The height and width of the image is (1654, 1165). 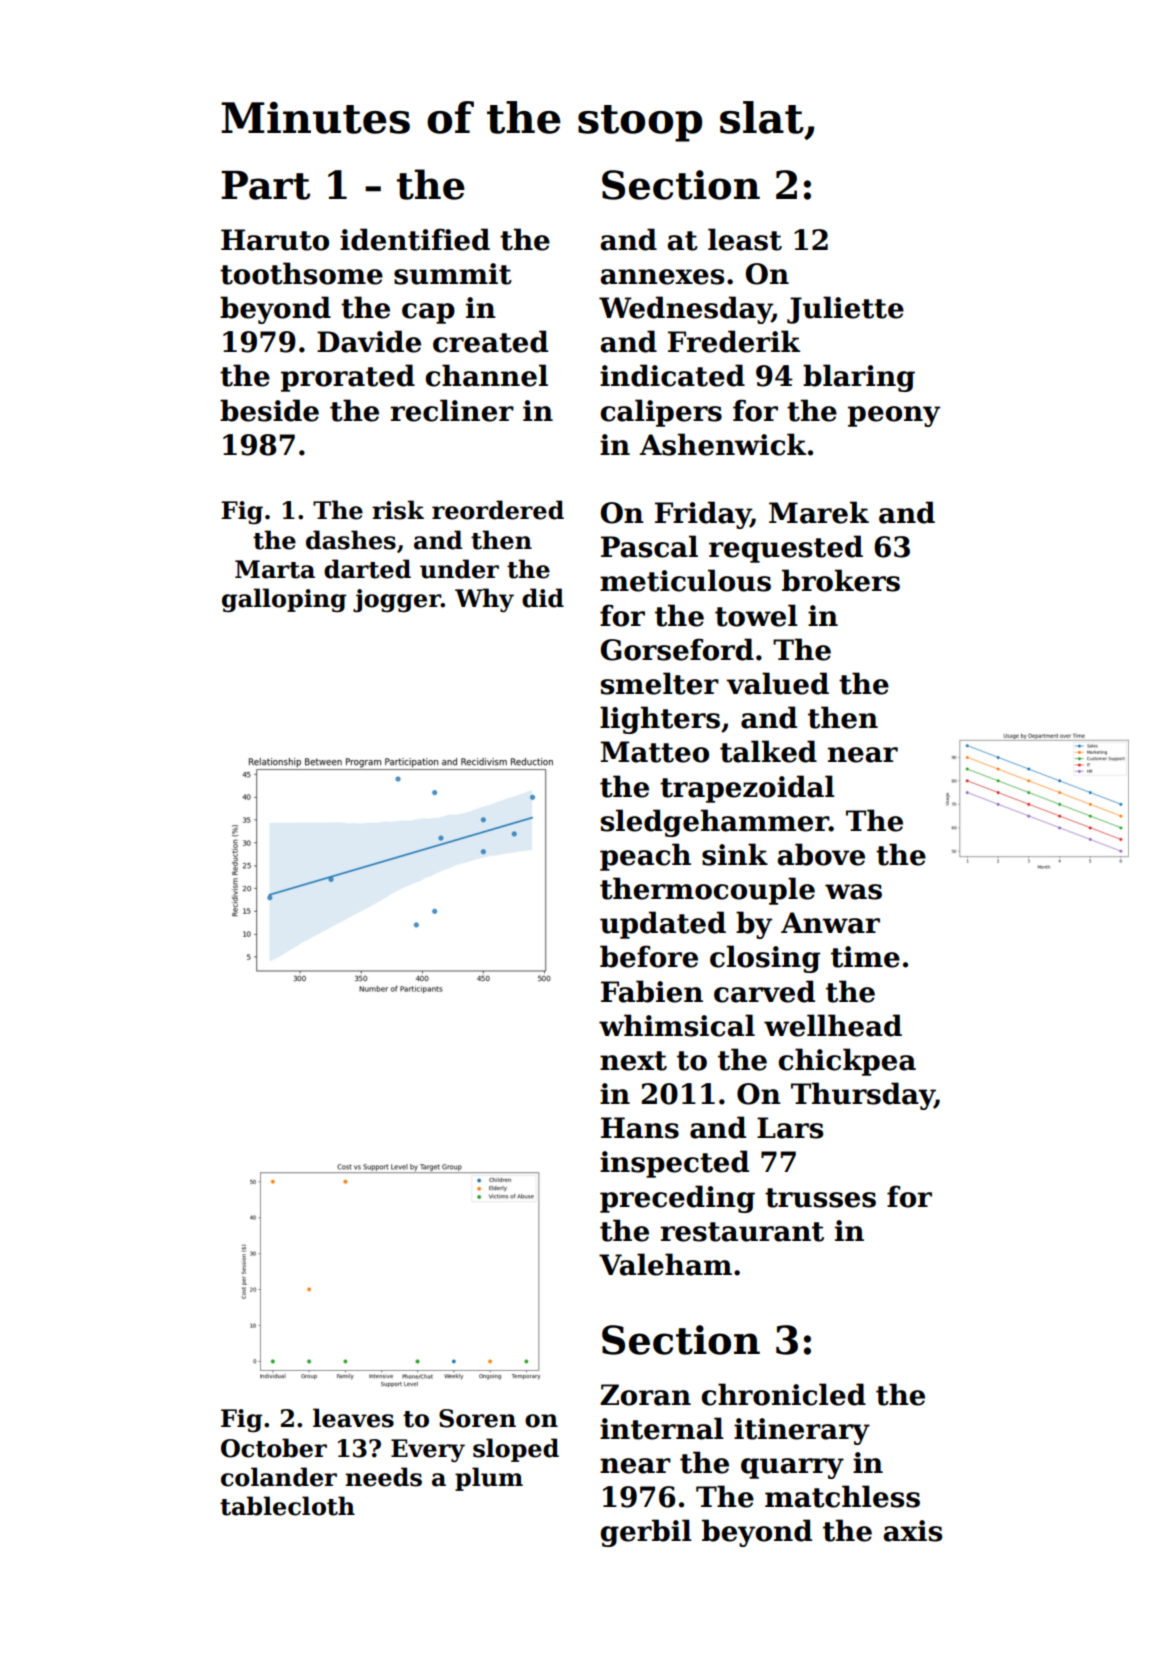 I want to click on valued, so click(x=777, y=683).
